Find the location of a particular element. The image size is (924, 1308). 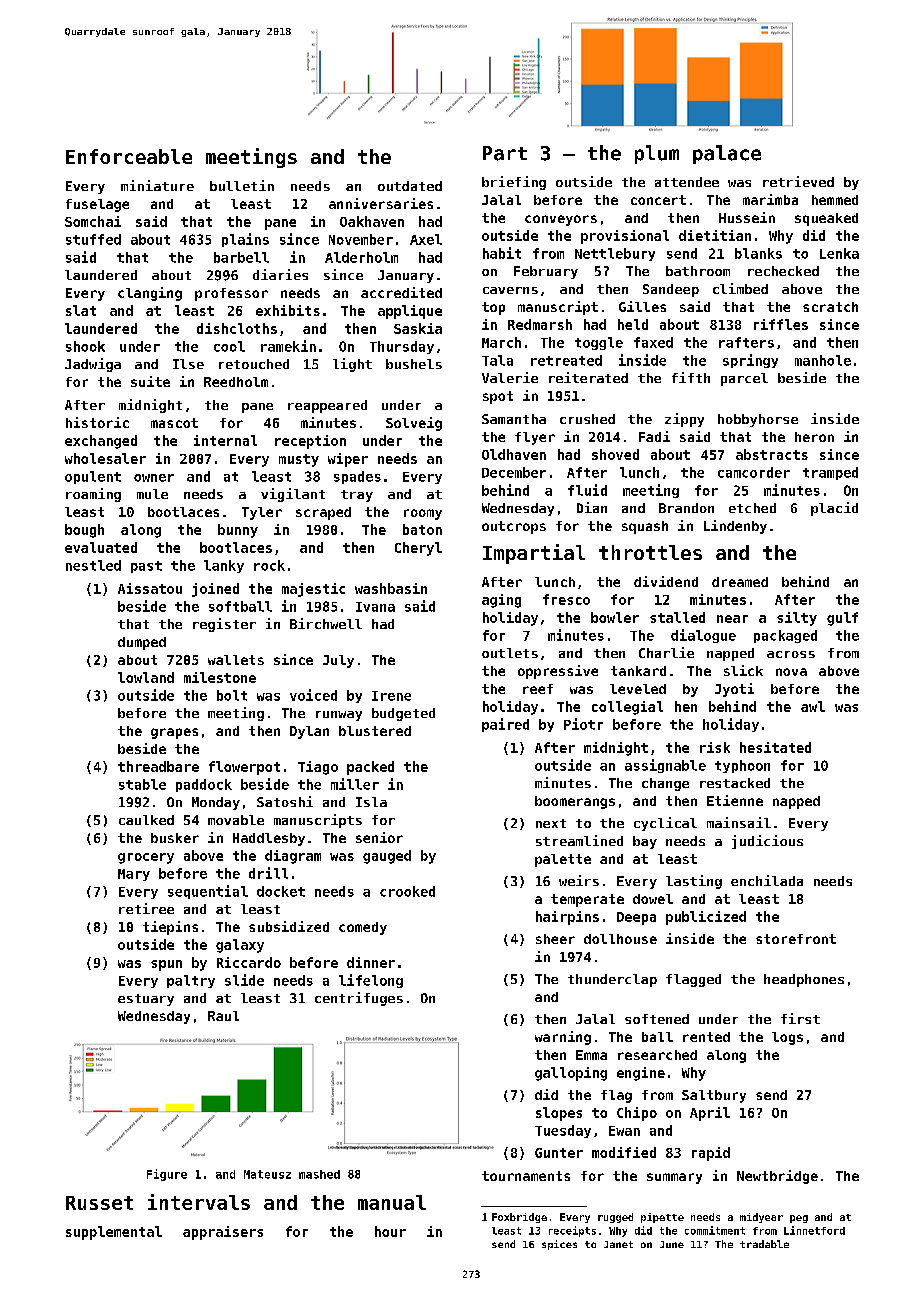

Jadwiga is located at coordinates (93, 365).
